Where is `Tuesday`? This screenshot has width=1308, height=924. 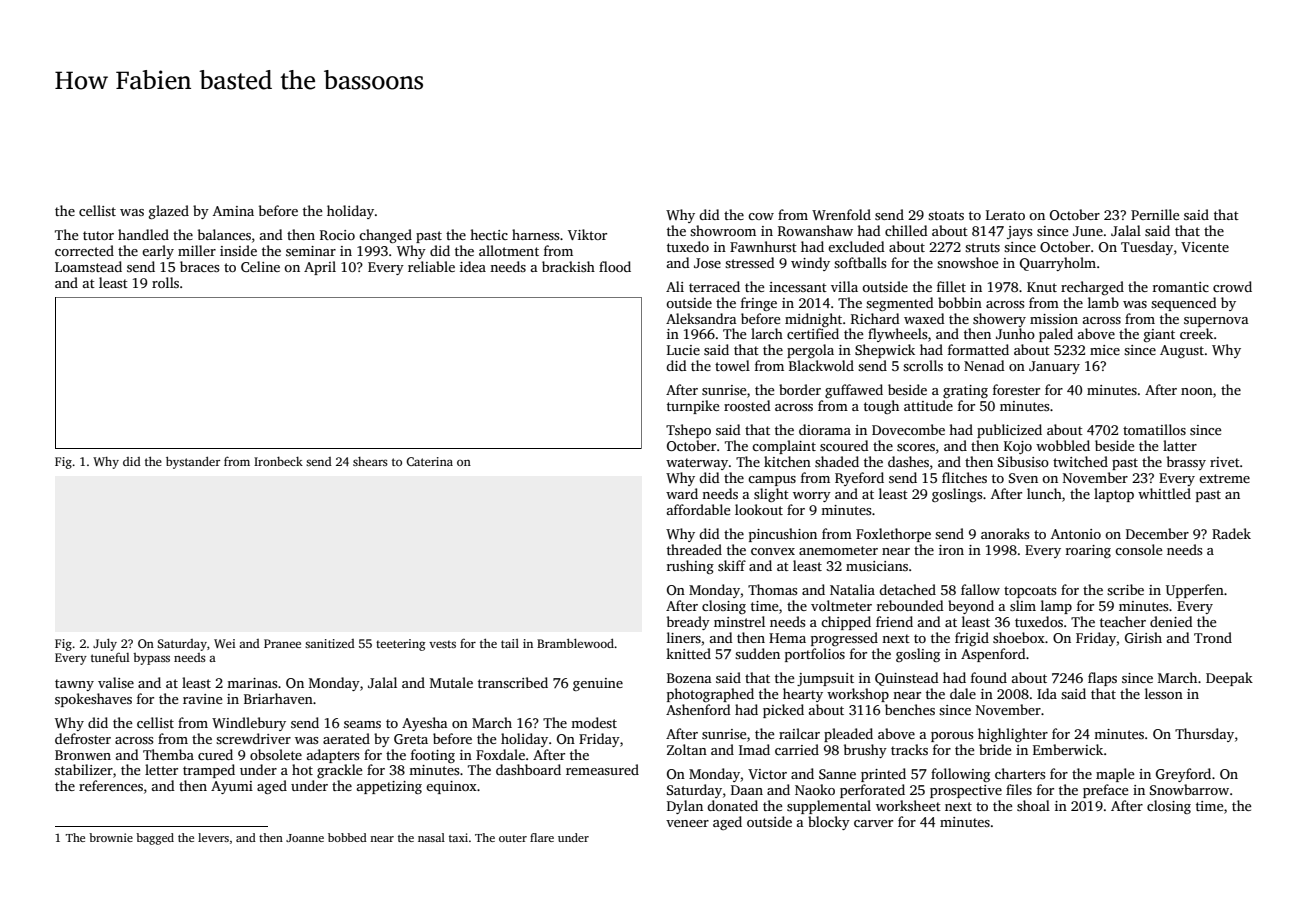 Tuesday is located at coordinates (1147, 248).
